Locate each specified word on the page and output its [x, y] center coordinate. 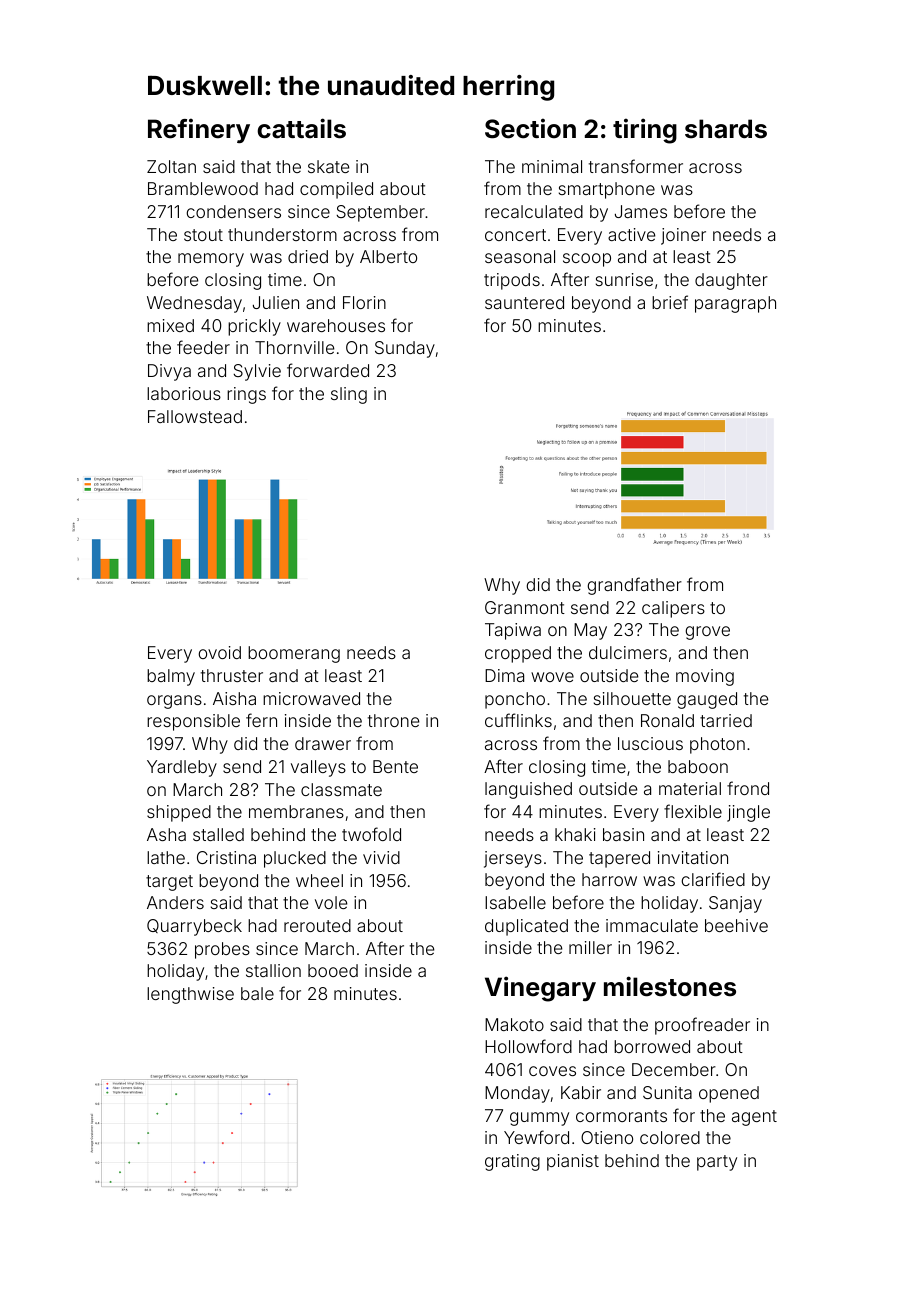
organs [174, 702]
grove [707, 633]
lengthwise [190, 995]
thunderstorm [282, 234]
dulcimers [628, 652]
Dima [504, 675]
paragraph [735, 304]
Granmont [525, 607]
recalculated [534, 211]
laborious [184, 393]
